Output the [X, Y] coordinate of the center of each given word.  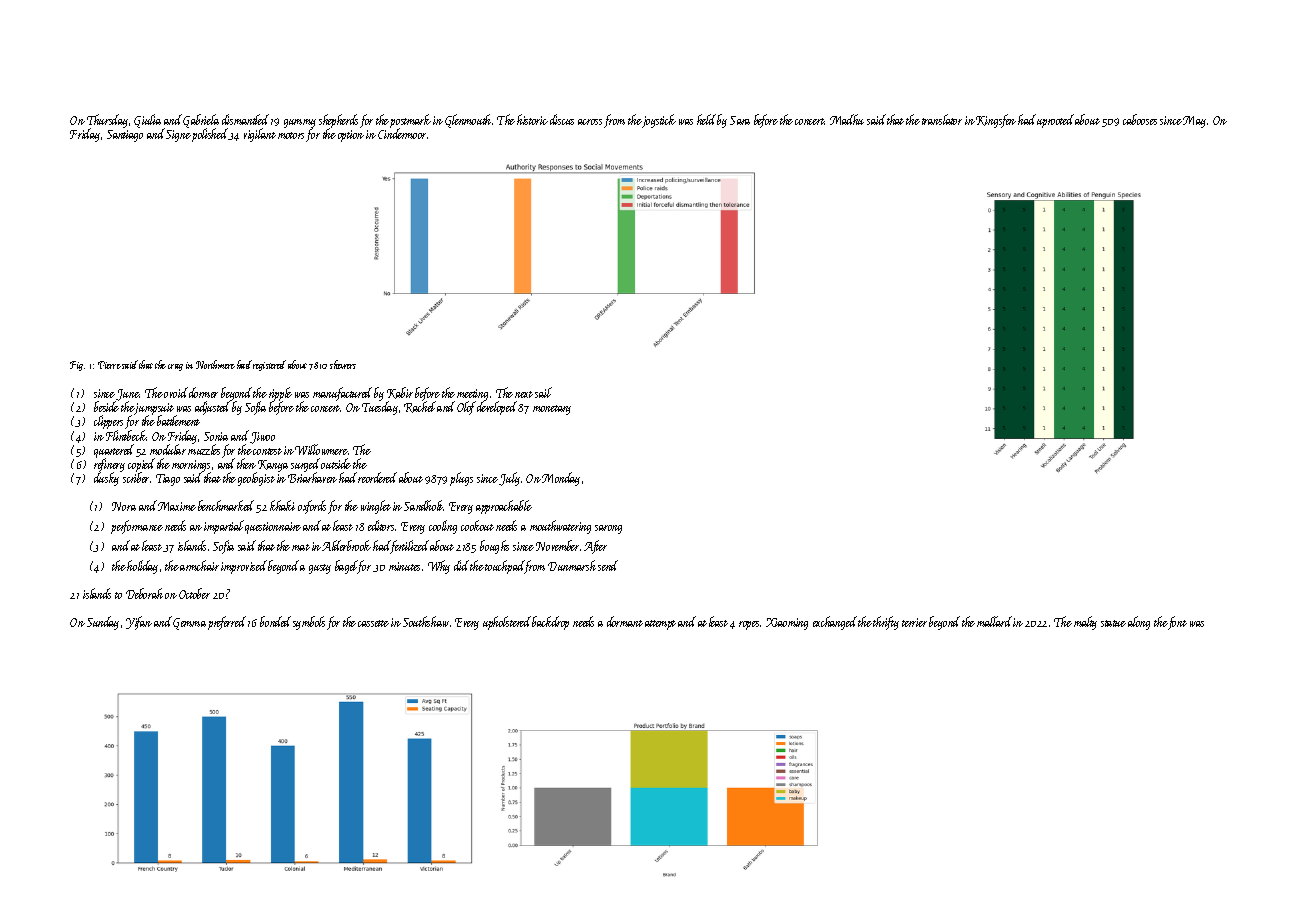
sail [543, 392]
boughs [494, 547]
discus [562, 119]
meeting [472, 395]
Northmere [215, 364]
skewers [343, 364]
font [1177, 623]
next [524, 394]
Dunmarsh [572, 565]
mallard [994, 621]
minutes [404, 566]
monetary [552, 410]
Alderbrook [346, 545]
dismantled [245, 119]
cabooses [1140, 119]
